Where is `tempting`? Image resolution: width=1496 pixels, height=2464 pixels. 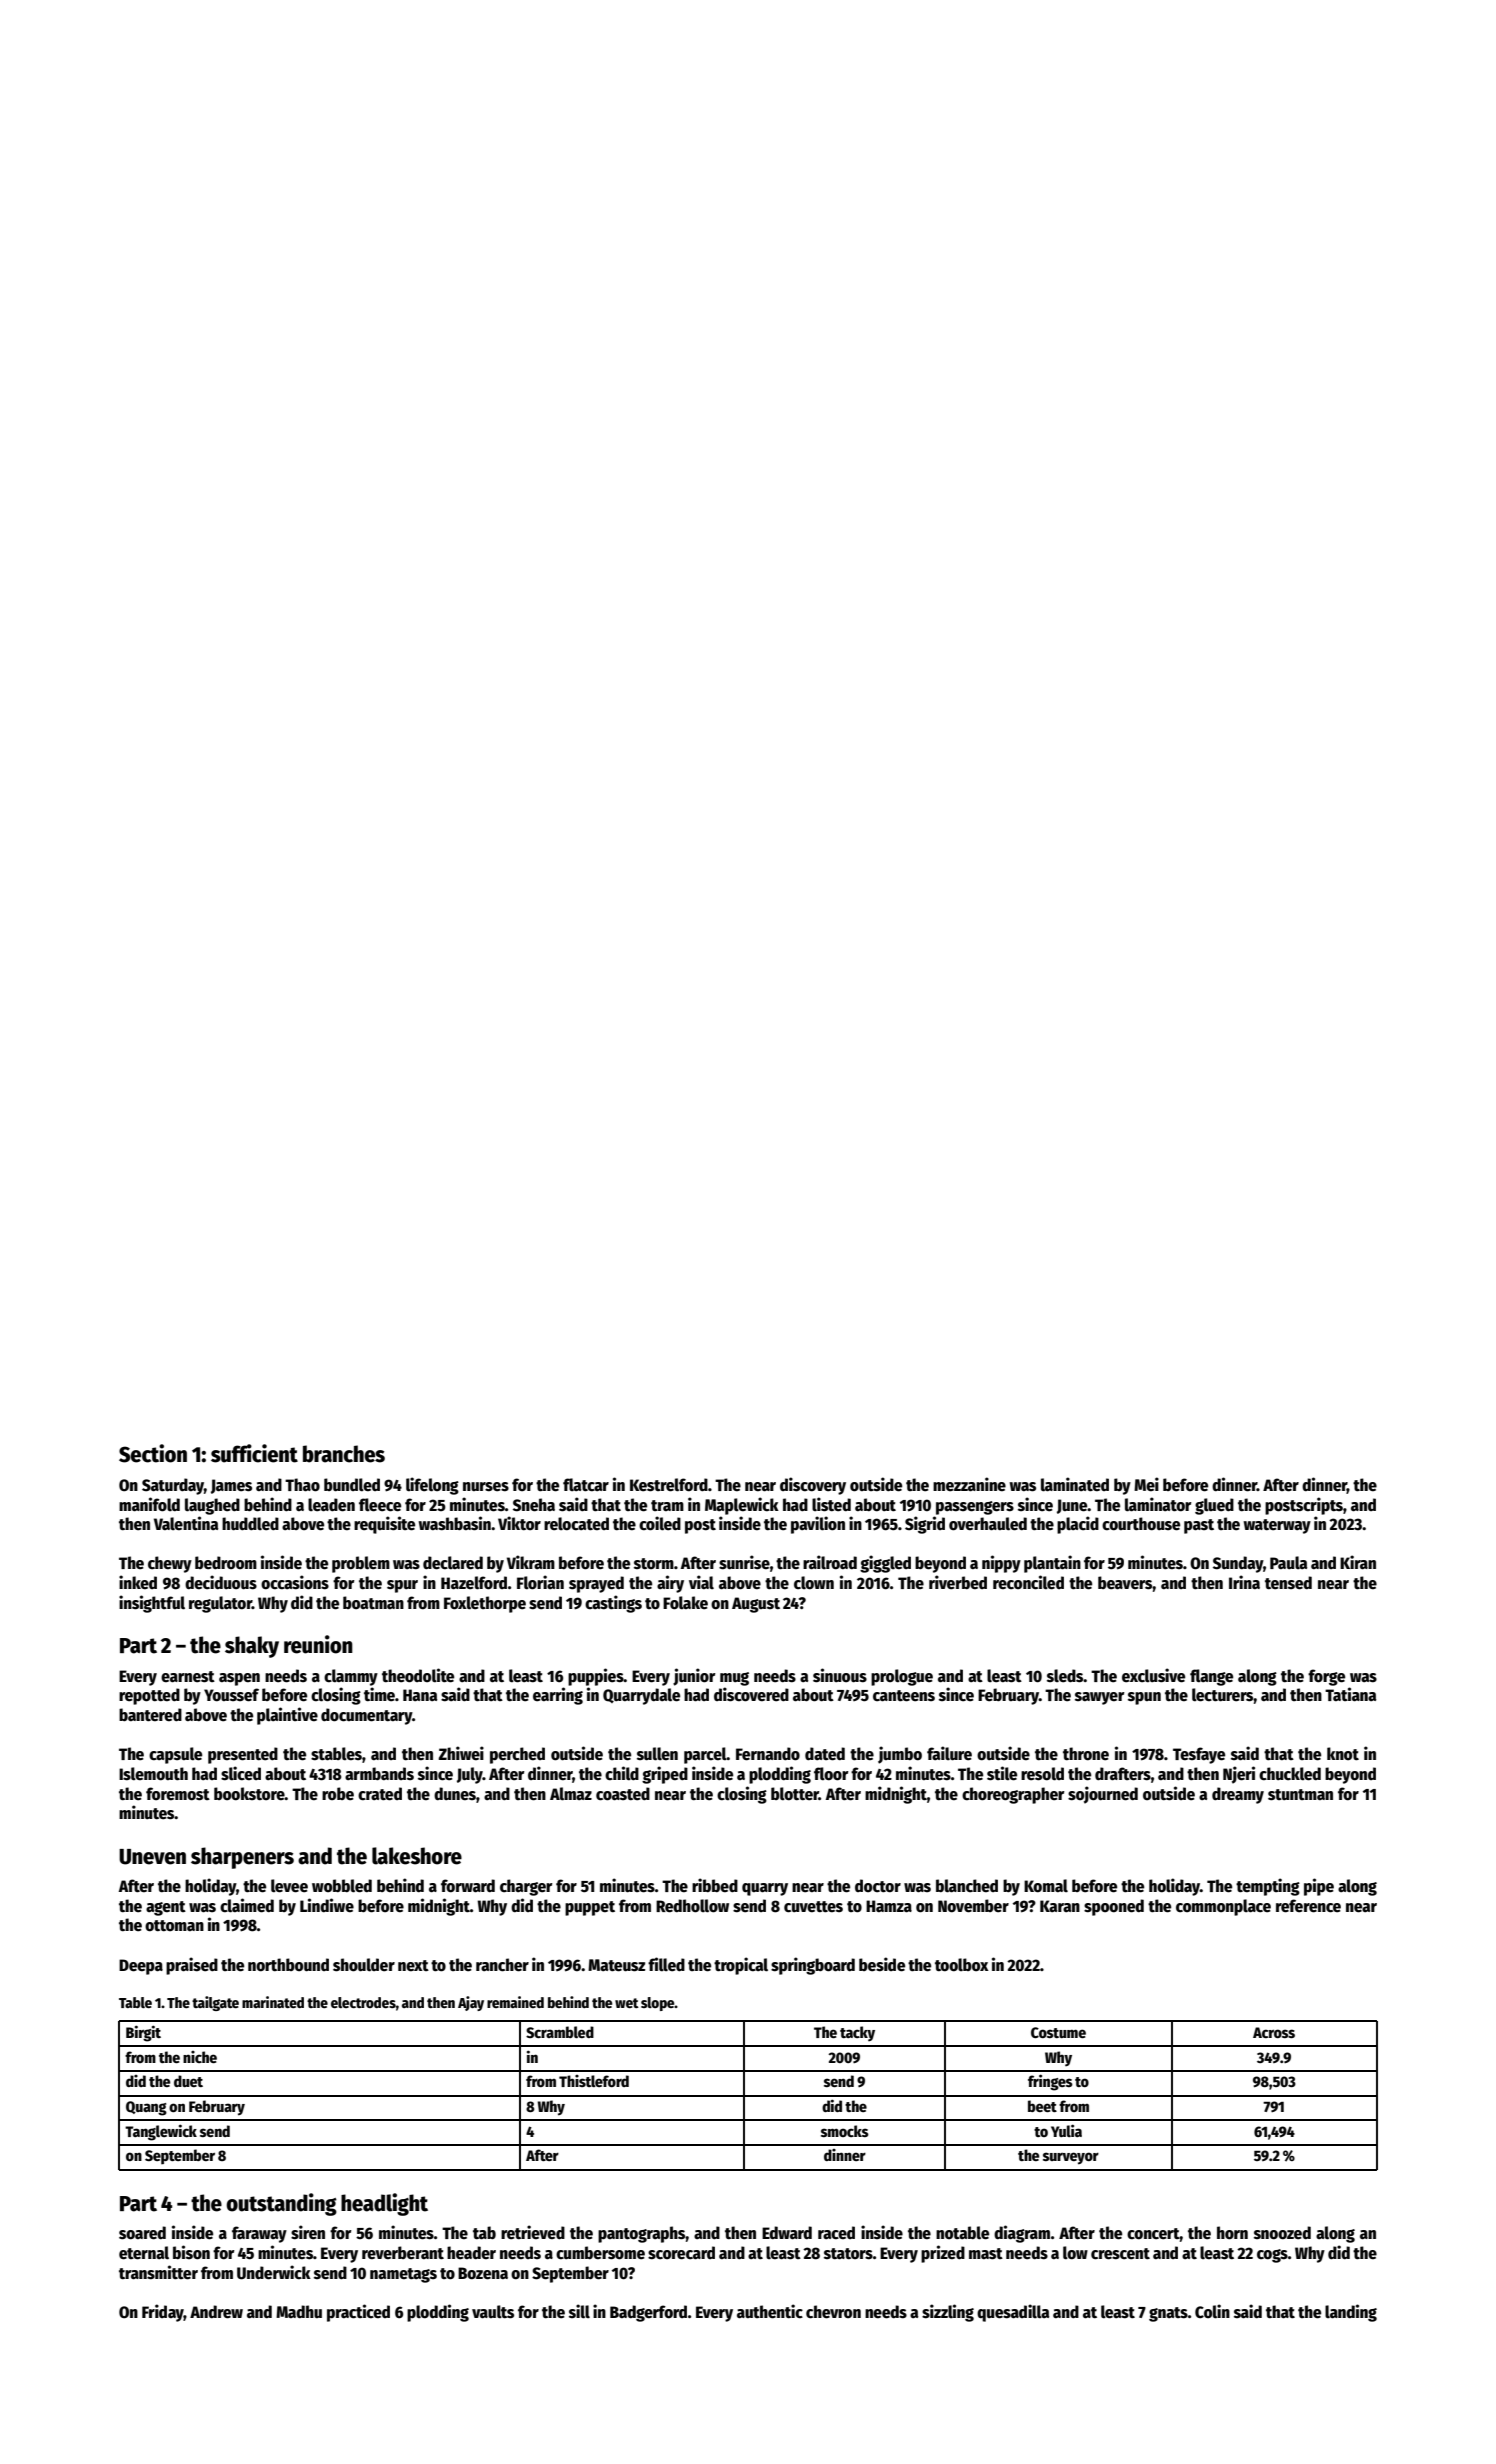 tempting is located at coordinates (1268, 1887).
